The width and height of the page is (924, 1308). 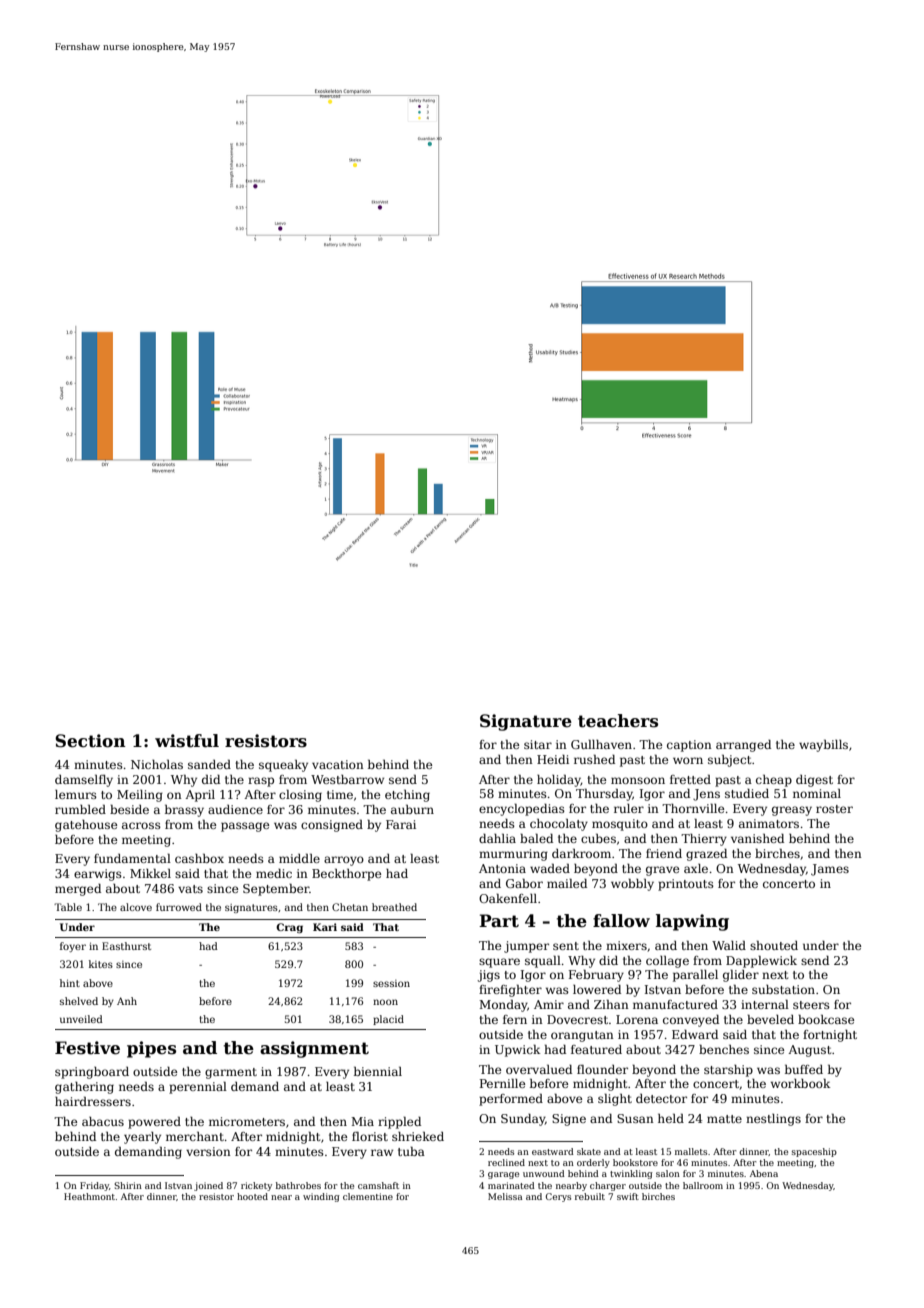 I want to click on Heathmont, so click(x=89, y=1196).
